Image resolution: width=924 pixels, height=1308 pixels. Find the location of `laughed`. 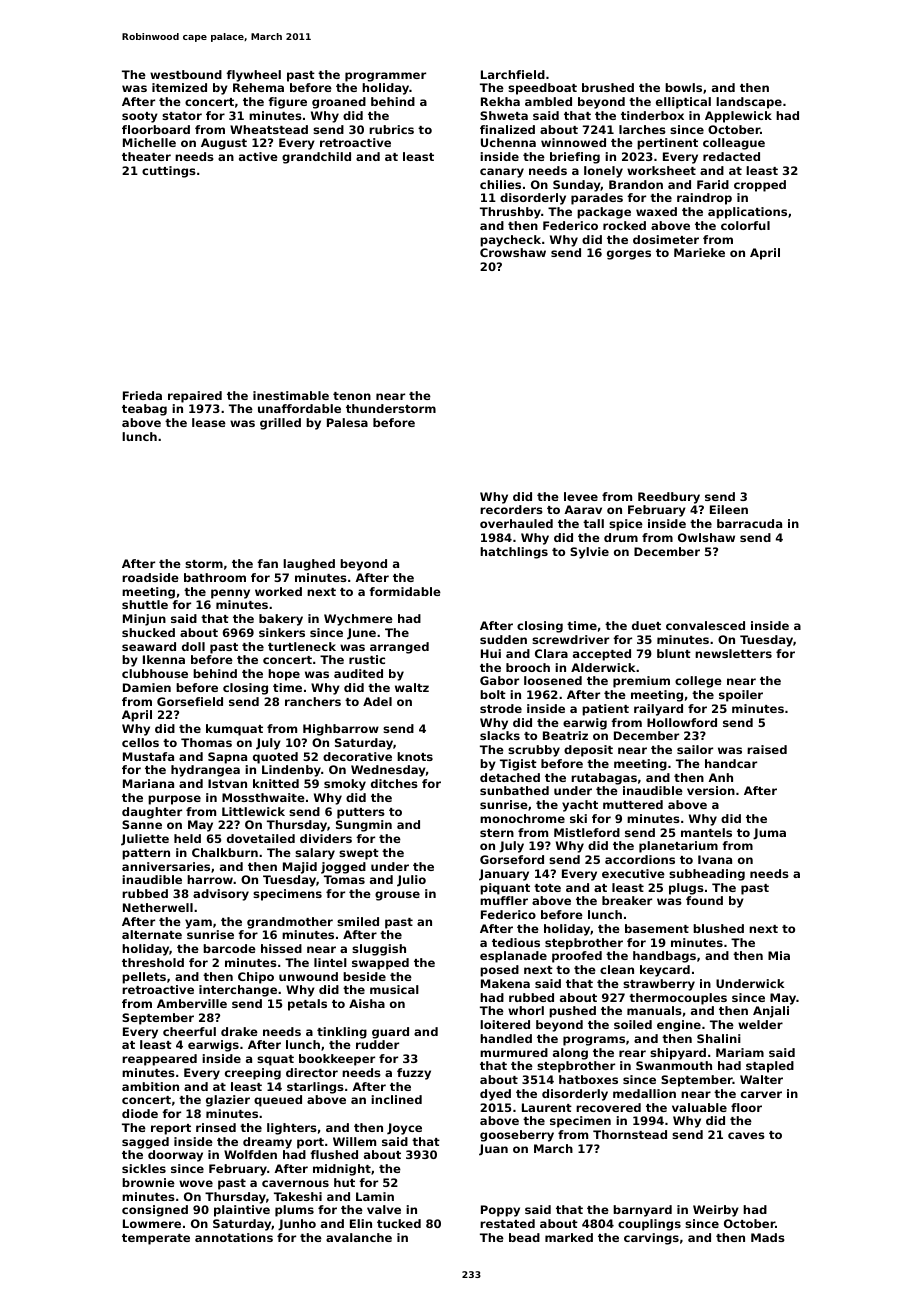

laughed is located at coordinates (309, 565).
